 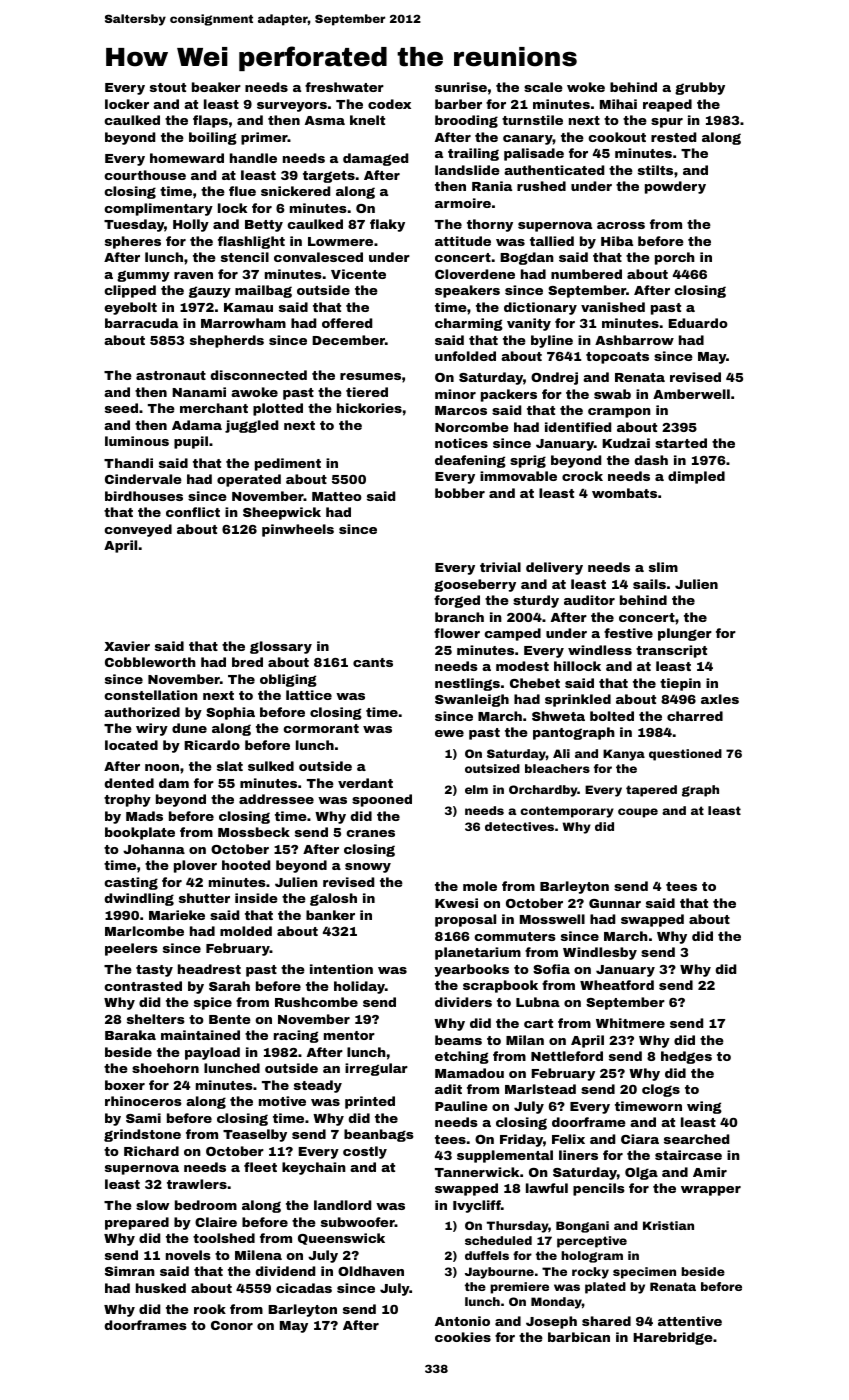 What do you see at coordinates (457, 601) in the document?
I see `forged` at bounding box center [457, 601].
